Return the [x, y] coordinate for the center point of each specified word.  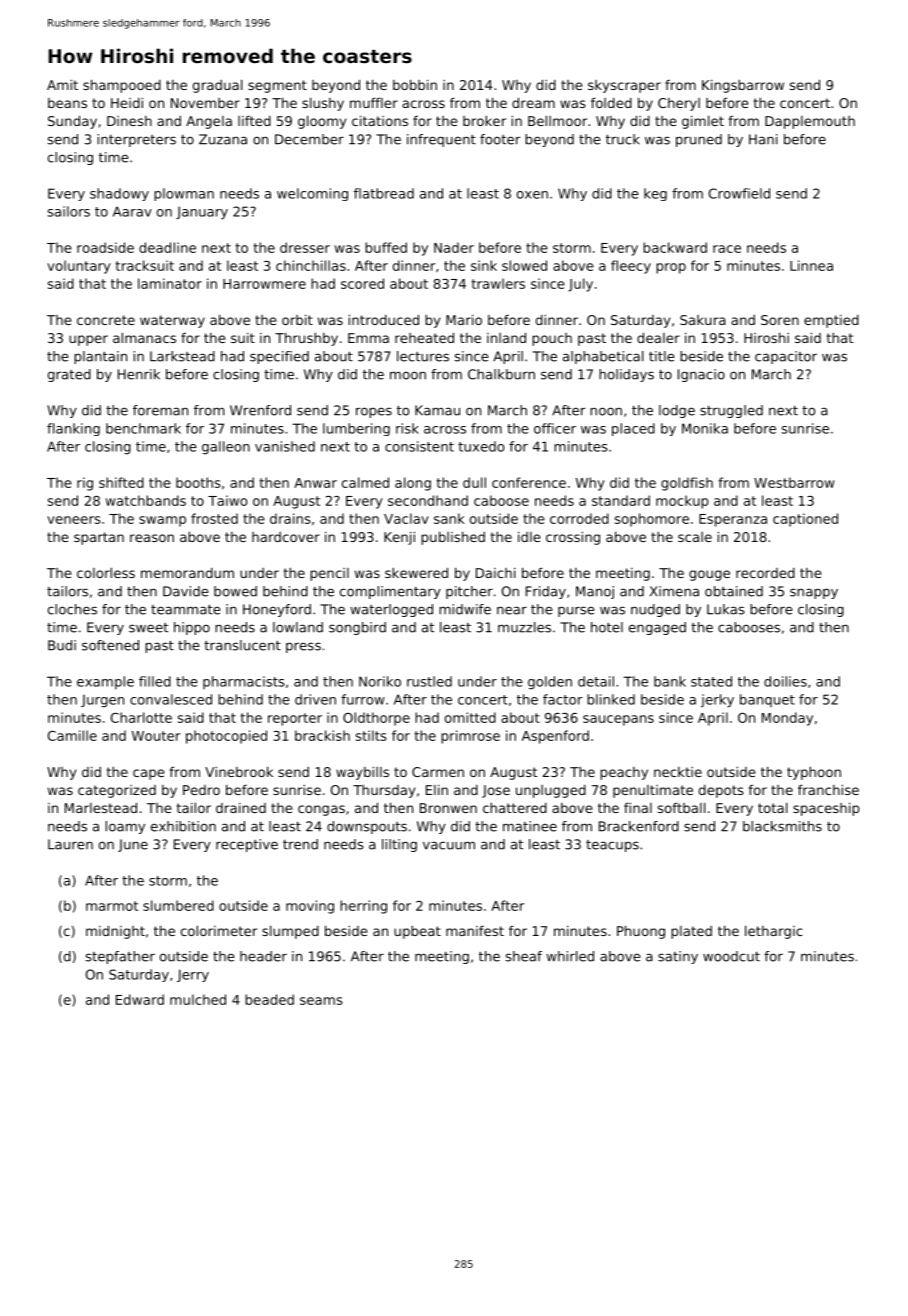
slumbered [178, 905]
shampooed [122, 86]
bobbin [415, 84]
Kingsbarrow [743, 86]
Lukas [726, 609]
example [105, 682]
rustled [429, 681]
